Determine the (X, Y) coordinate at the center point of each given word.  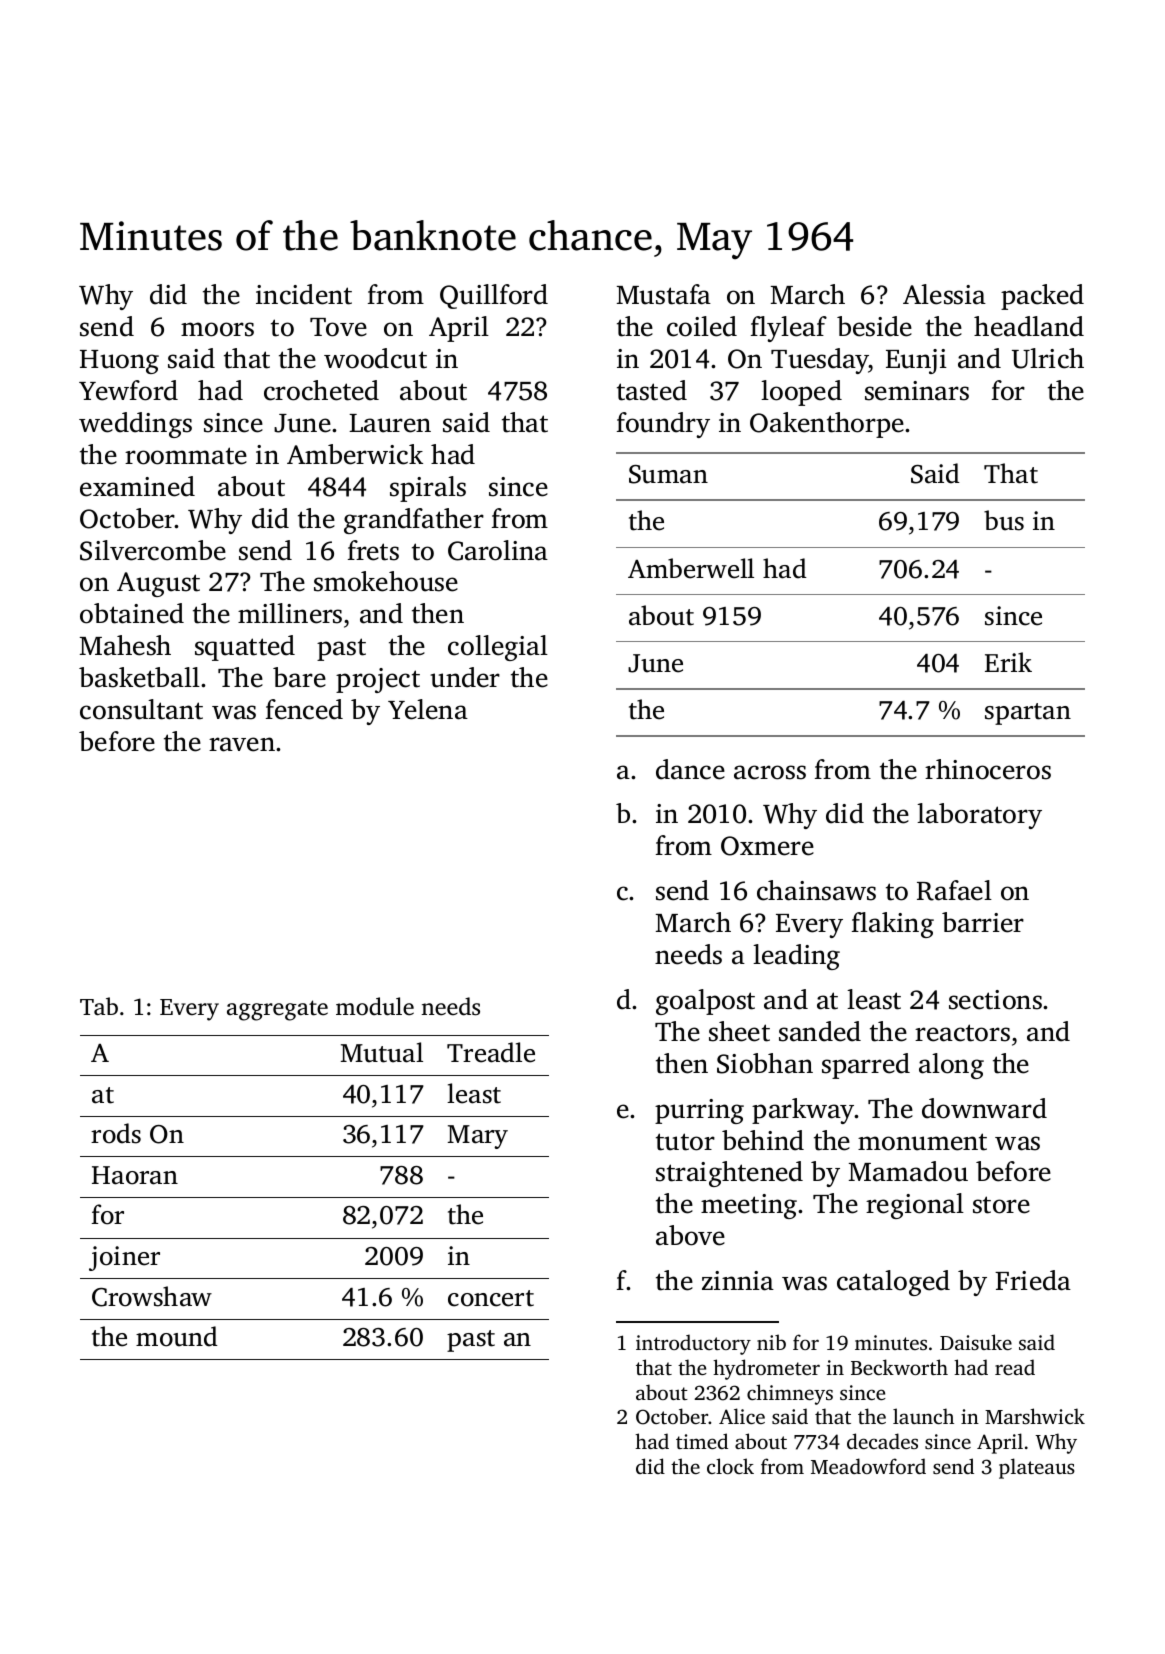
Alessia (944, 294)
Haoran (135, 1175)
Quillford (494, 296)
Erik (1008, 662)
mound (177, 1336)
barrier (983, 922)
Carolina (498, 550)
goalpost (705, 1002)
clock (730, 1466)
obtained (132, 613)
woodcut (375, 358)
